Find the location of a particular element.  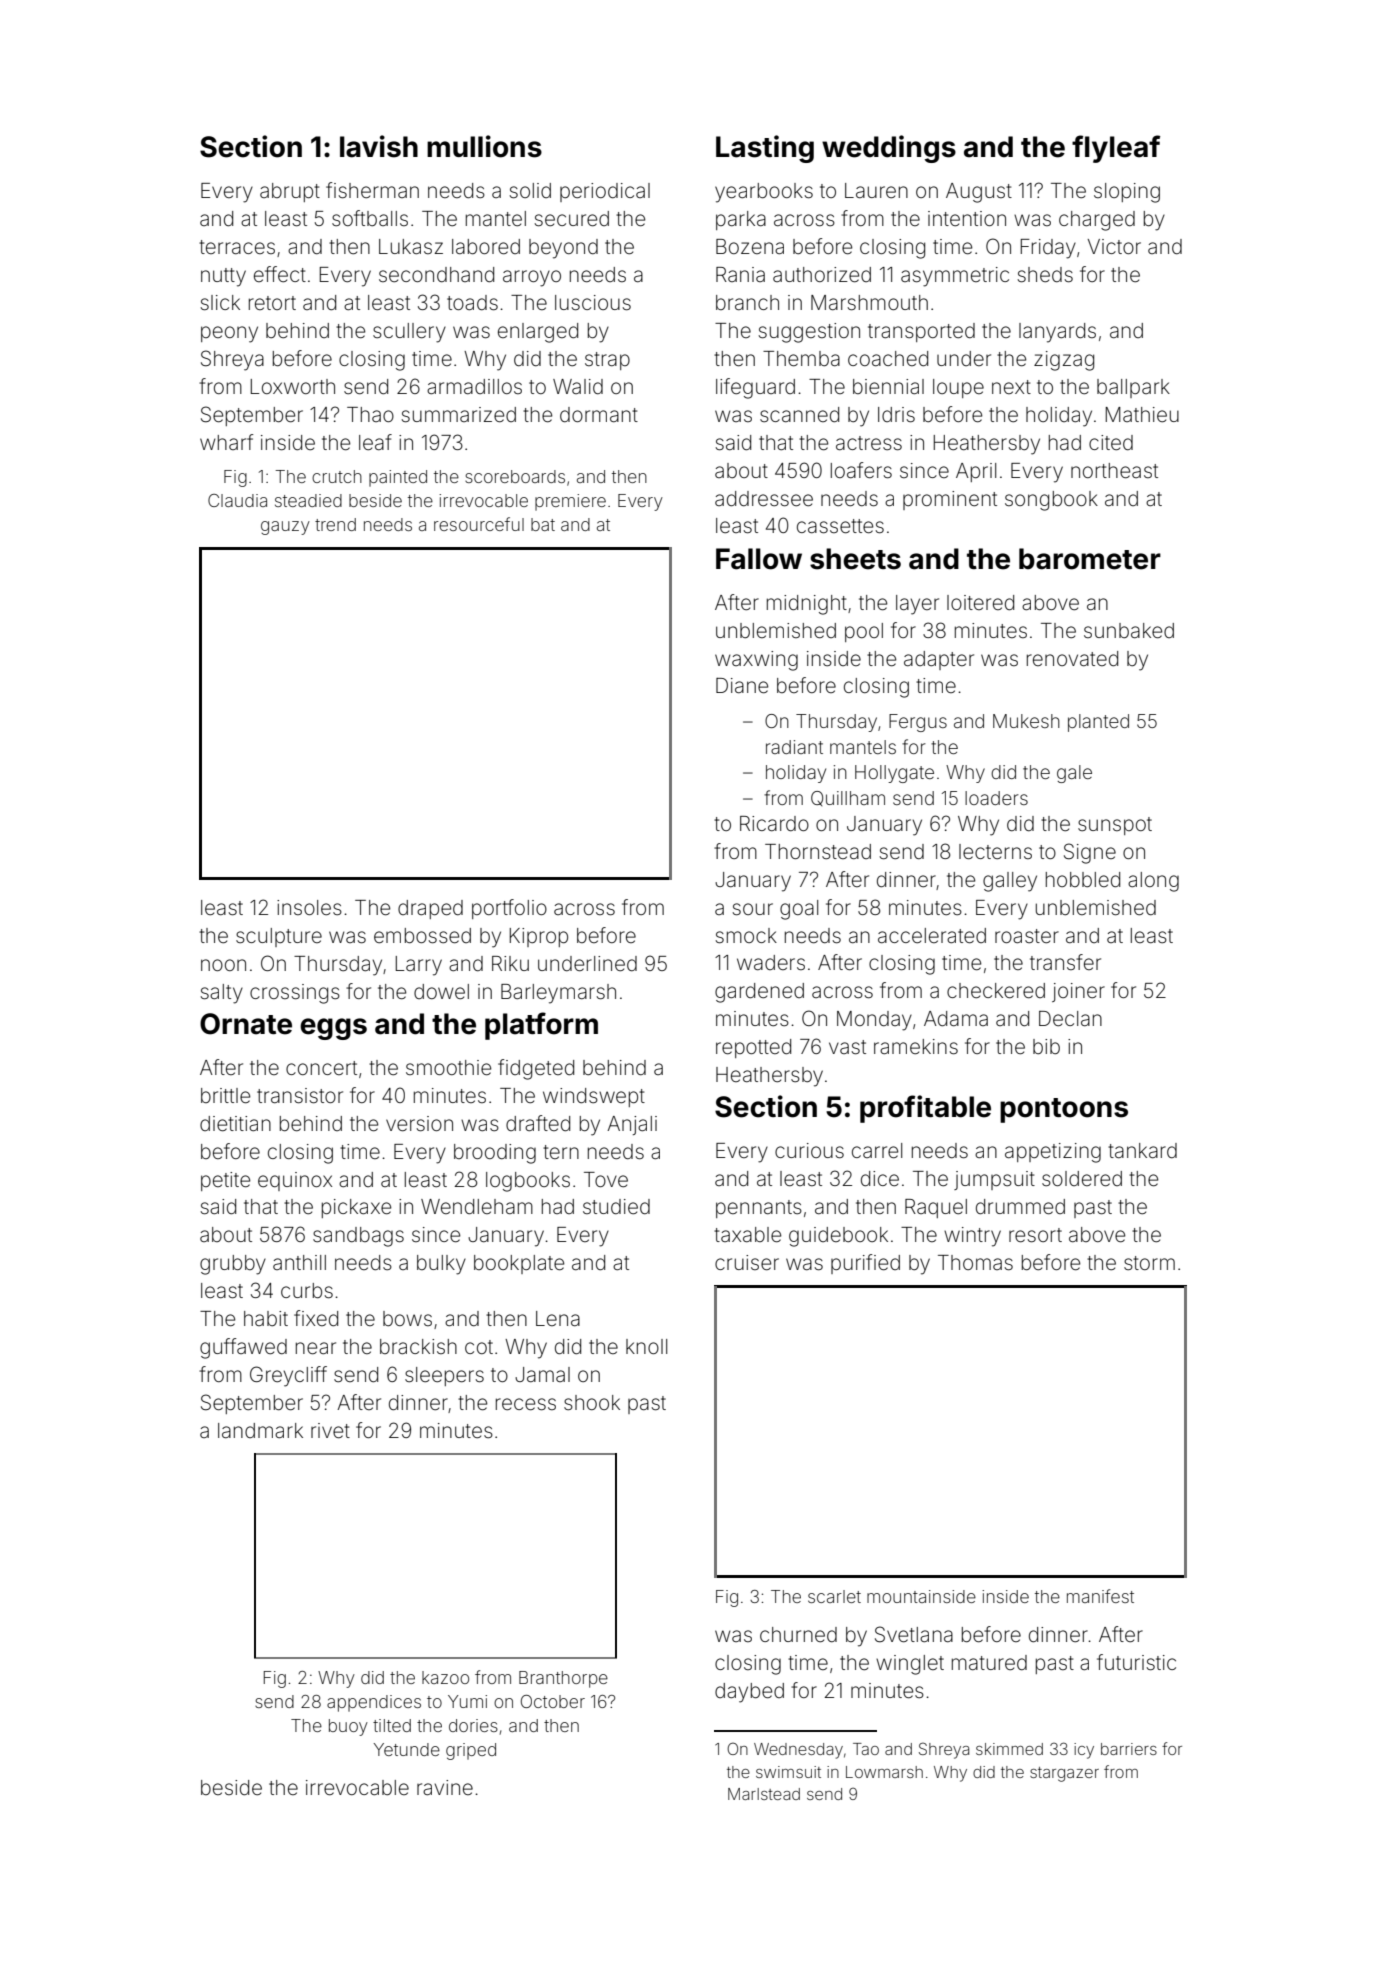

Lukasz is located at coordinates (411, 246).
